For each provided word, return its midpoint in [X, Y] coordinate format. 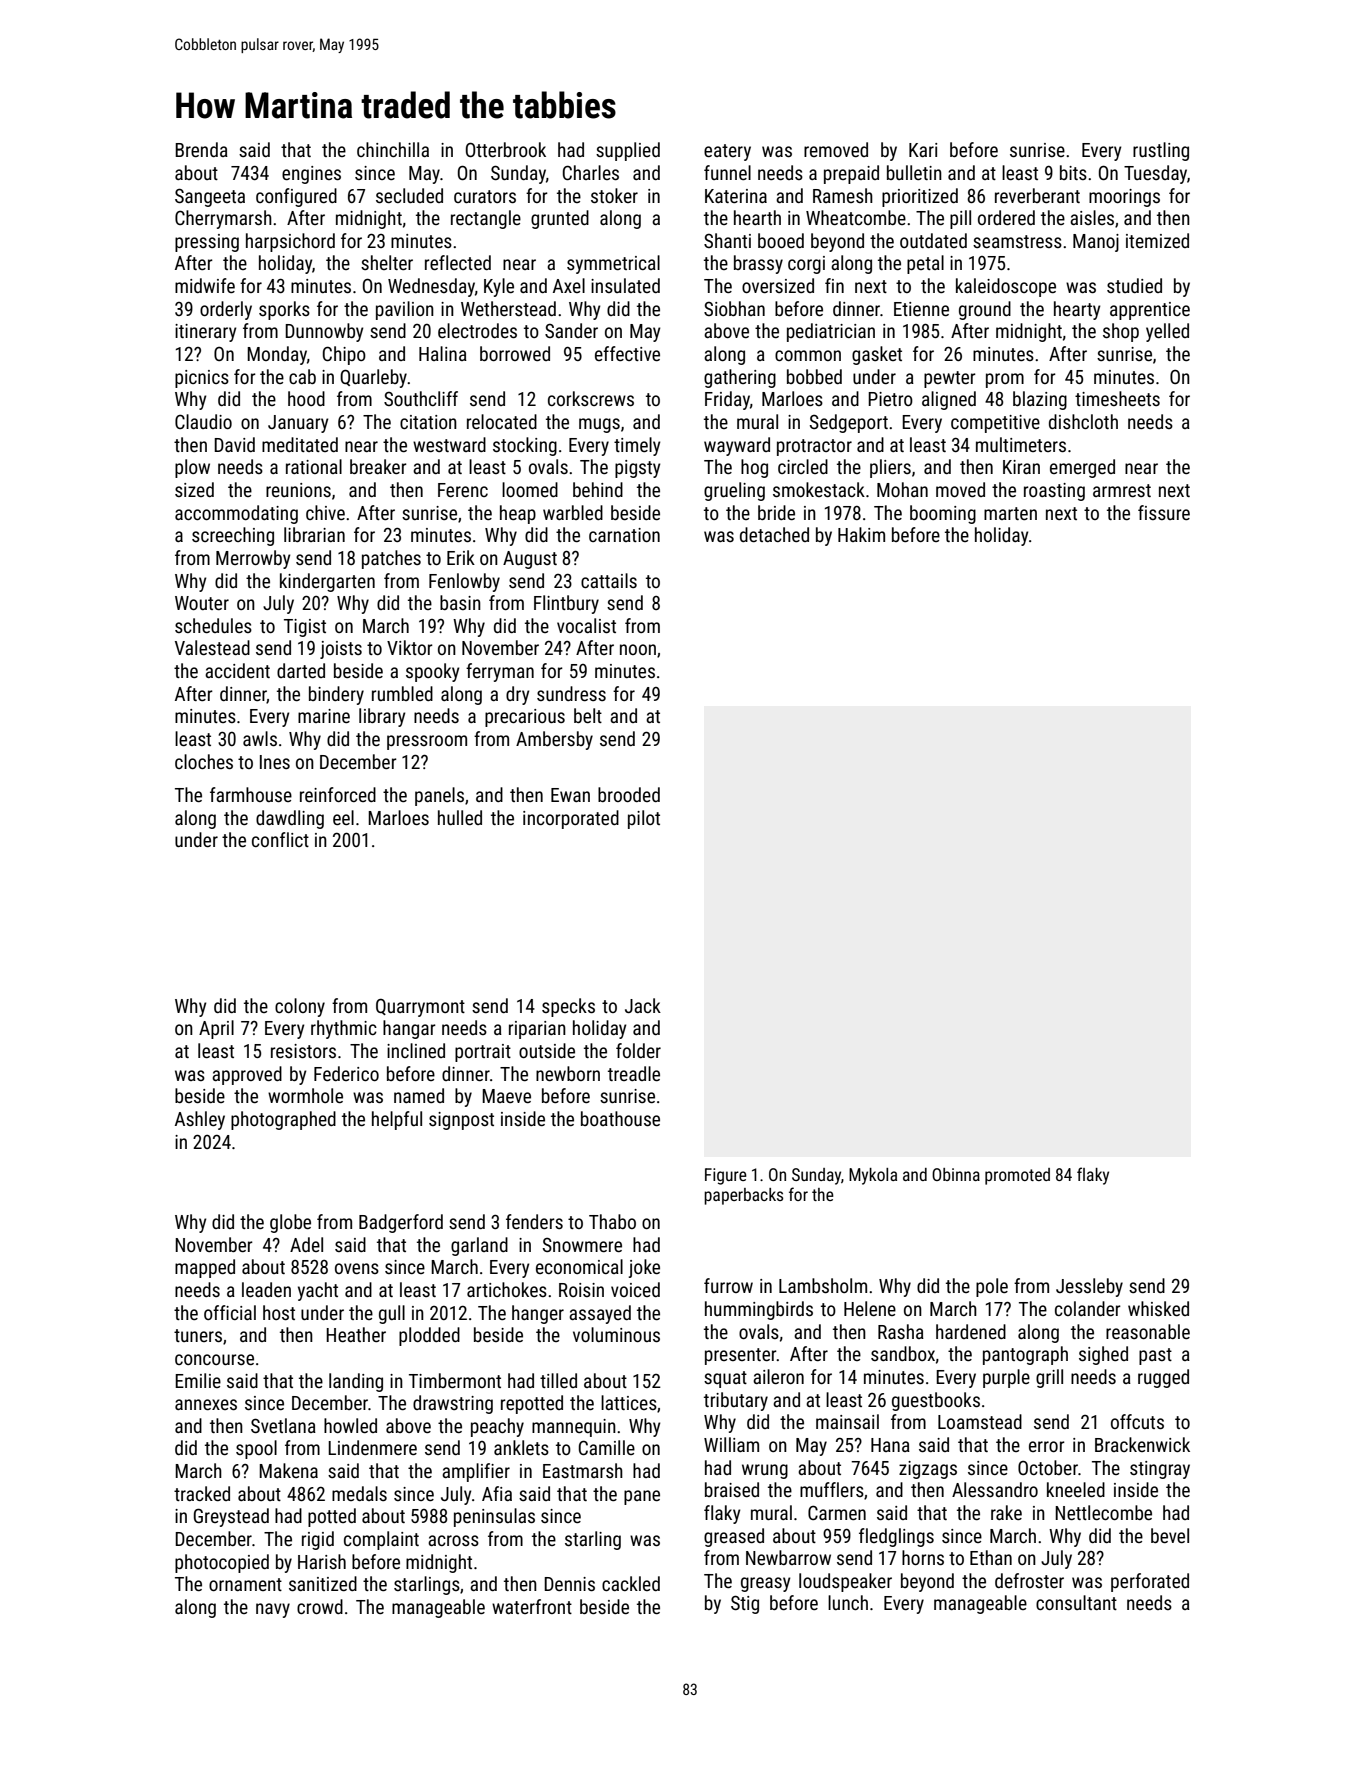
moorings [1124, 198]
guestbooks [936, 1401]
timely [637, 446]
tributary [736, 1401]
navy [273, 1610]
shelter [387, 262]
